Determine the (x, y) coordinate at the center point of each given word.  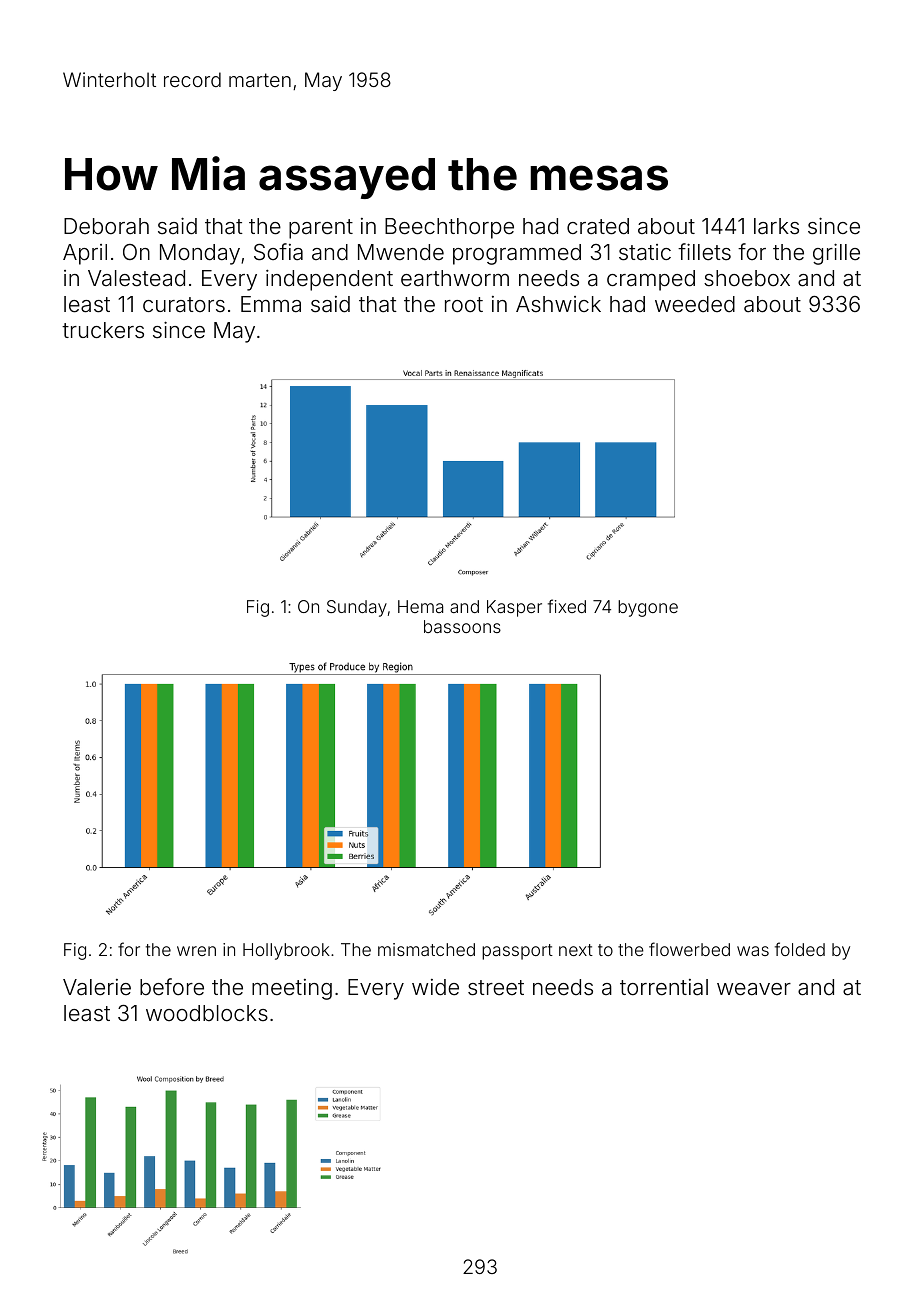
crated (598, 226)
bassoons (462, 626)
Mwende (401, 252)
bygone (648, 608)
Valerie (97, 987)
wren (196, 951)
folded (800, 949)
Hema (420, 606)
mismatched (426, 949)
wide (435, 987)
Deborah (106, 226)
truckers (103, 330)
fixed (567, 606)
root (464, 305)
